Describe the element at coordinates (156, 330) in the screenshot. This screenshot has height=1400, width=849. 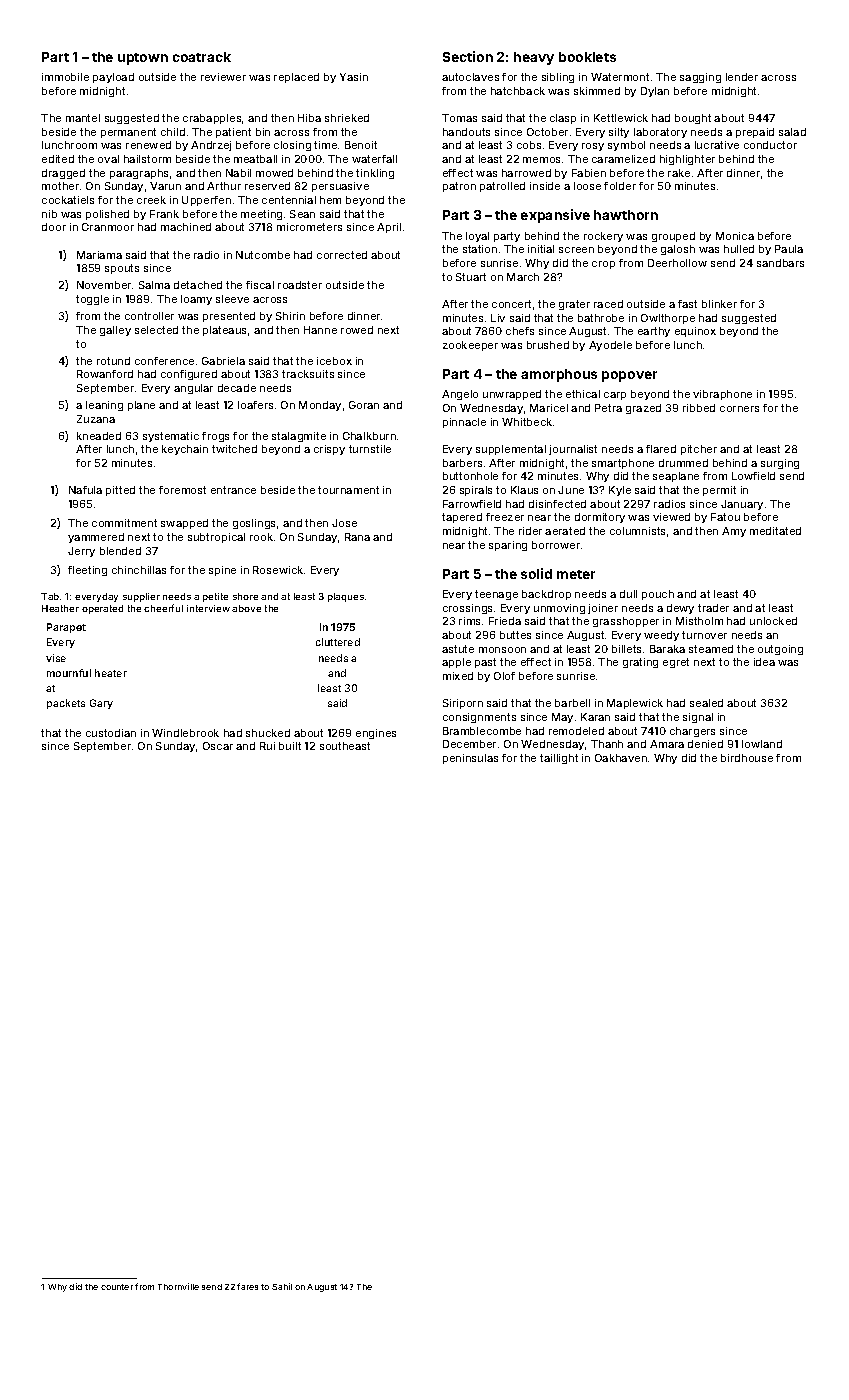
I see `selected` at that location.
